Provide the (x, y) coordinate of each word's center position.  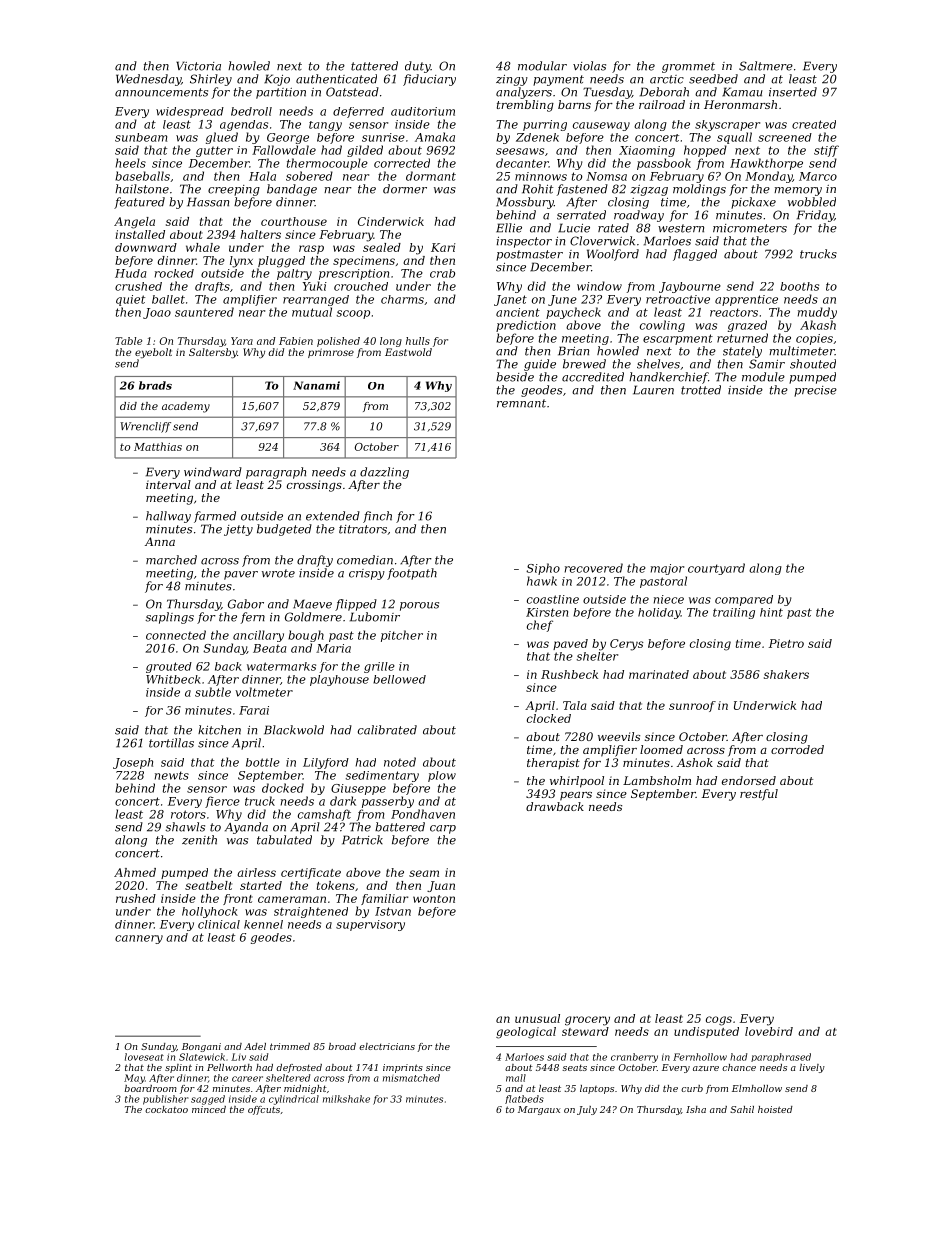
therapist (553, 763)
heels (131, 163)
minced (209, 1109)
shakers (786, 674)
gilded (365, 151)
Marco (818, 176)
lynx (241, 262)
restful (759, 795)
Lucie (574, 228)
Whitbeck (173, 679)
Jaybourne (690, 287)
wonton (434, 899)
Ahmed (135, 872)
